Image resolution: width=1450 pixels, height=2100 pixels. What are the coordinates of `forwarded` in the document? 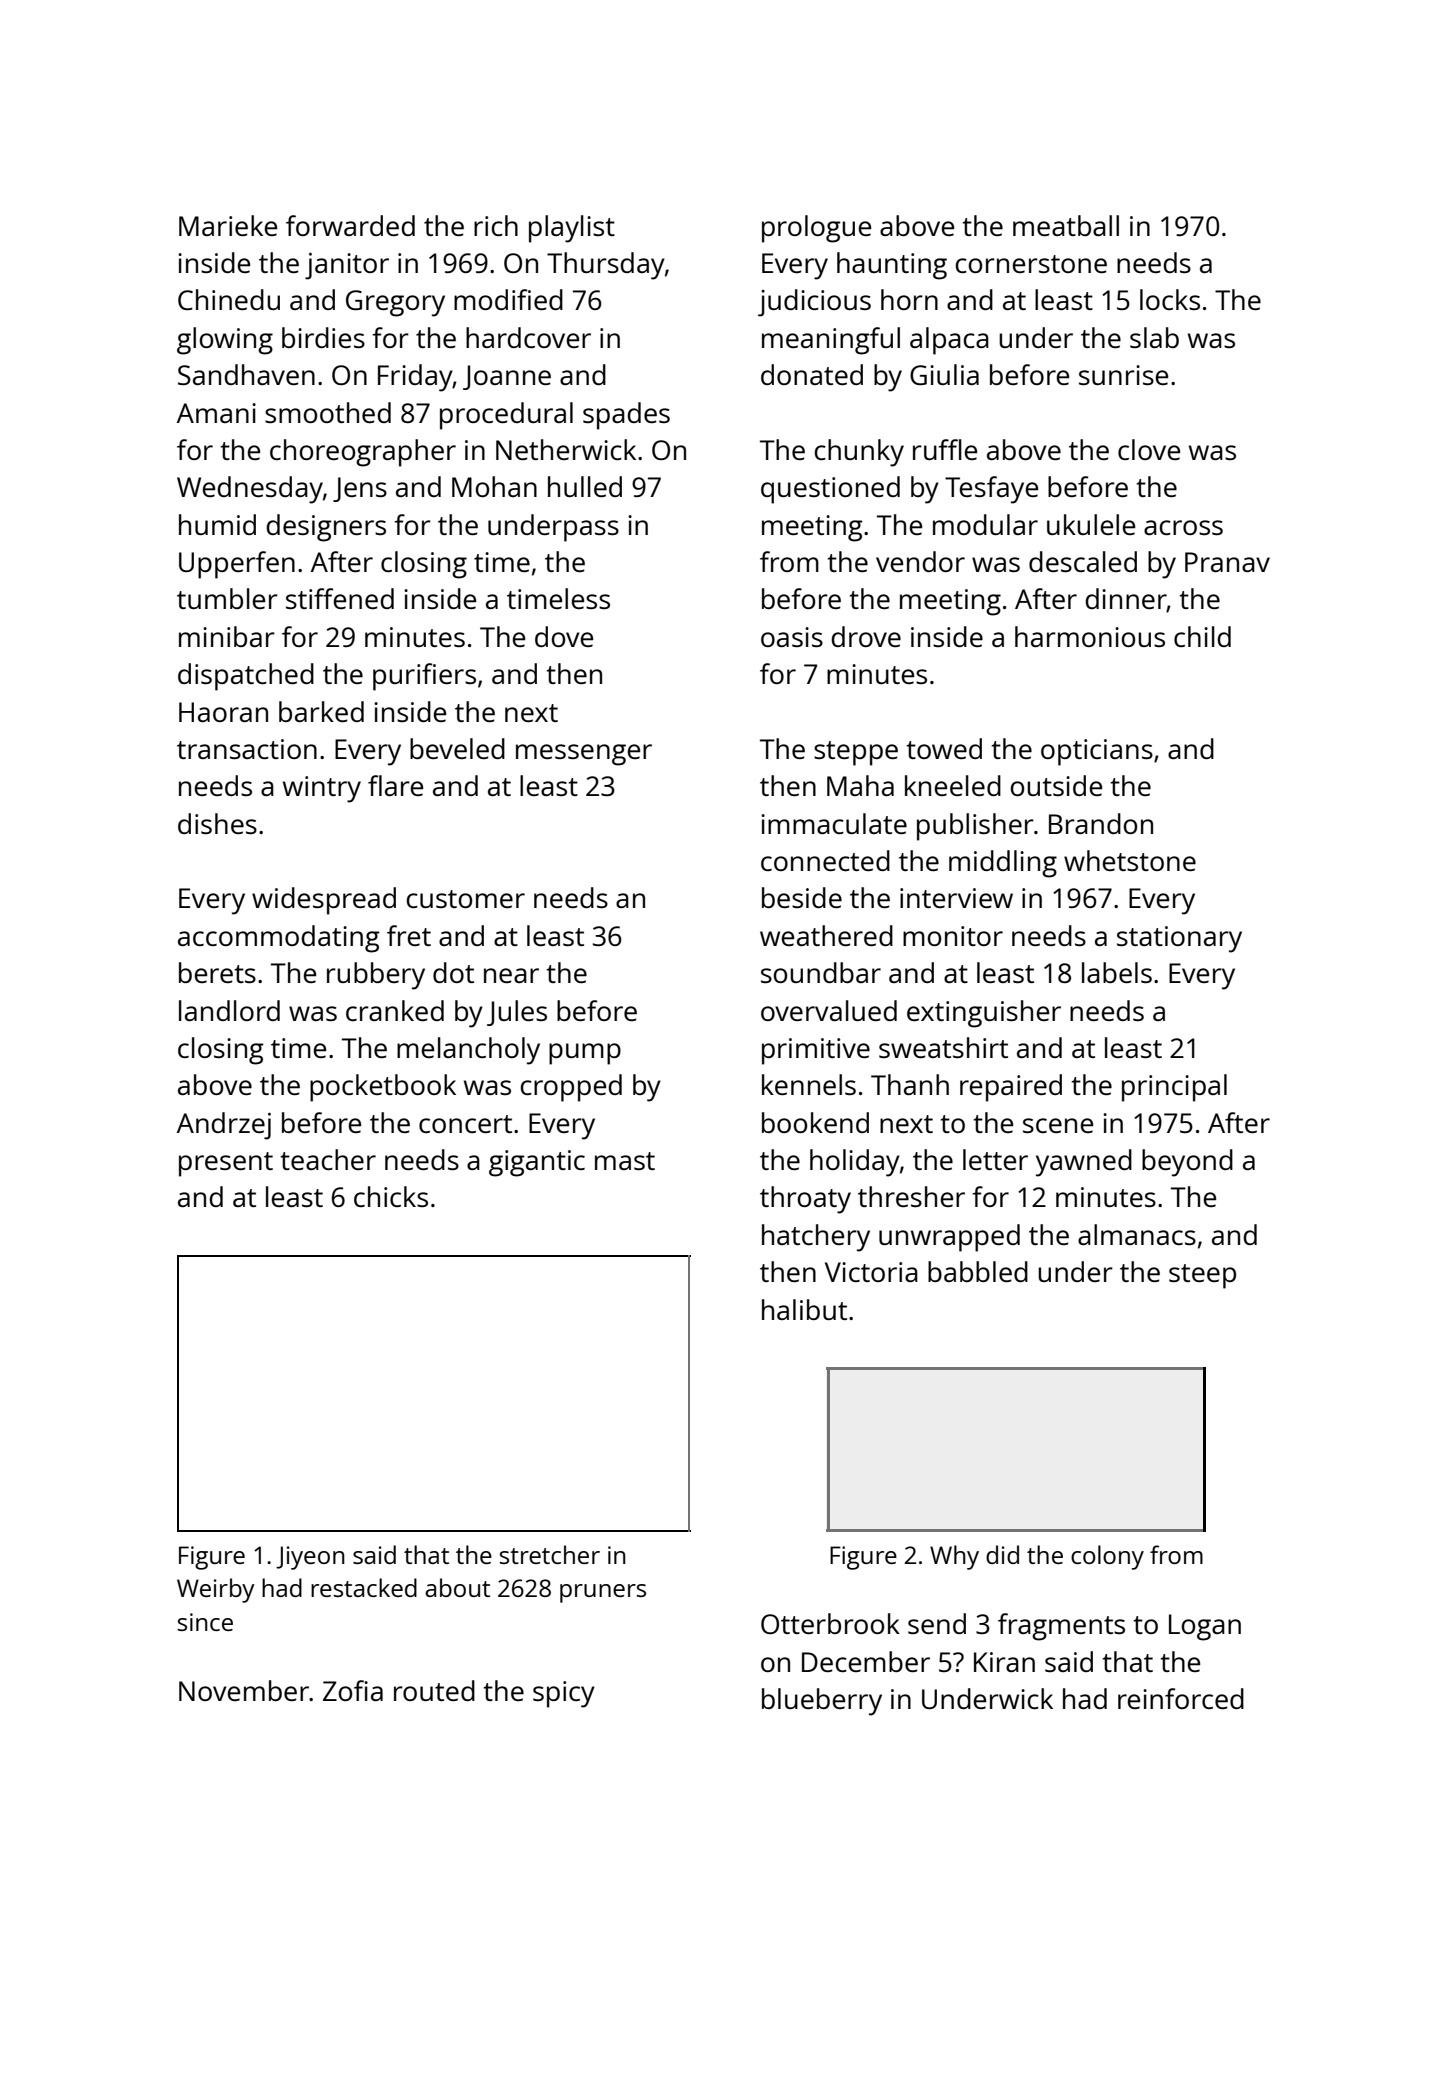 It's located at (350, 225).
